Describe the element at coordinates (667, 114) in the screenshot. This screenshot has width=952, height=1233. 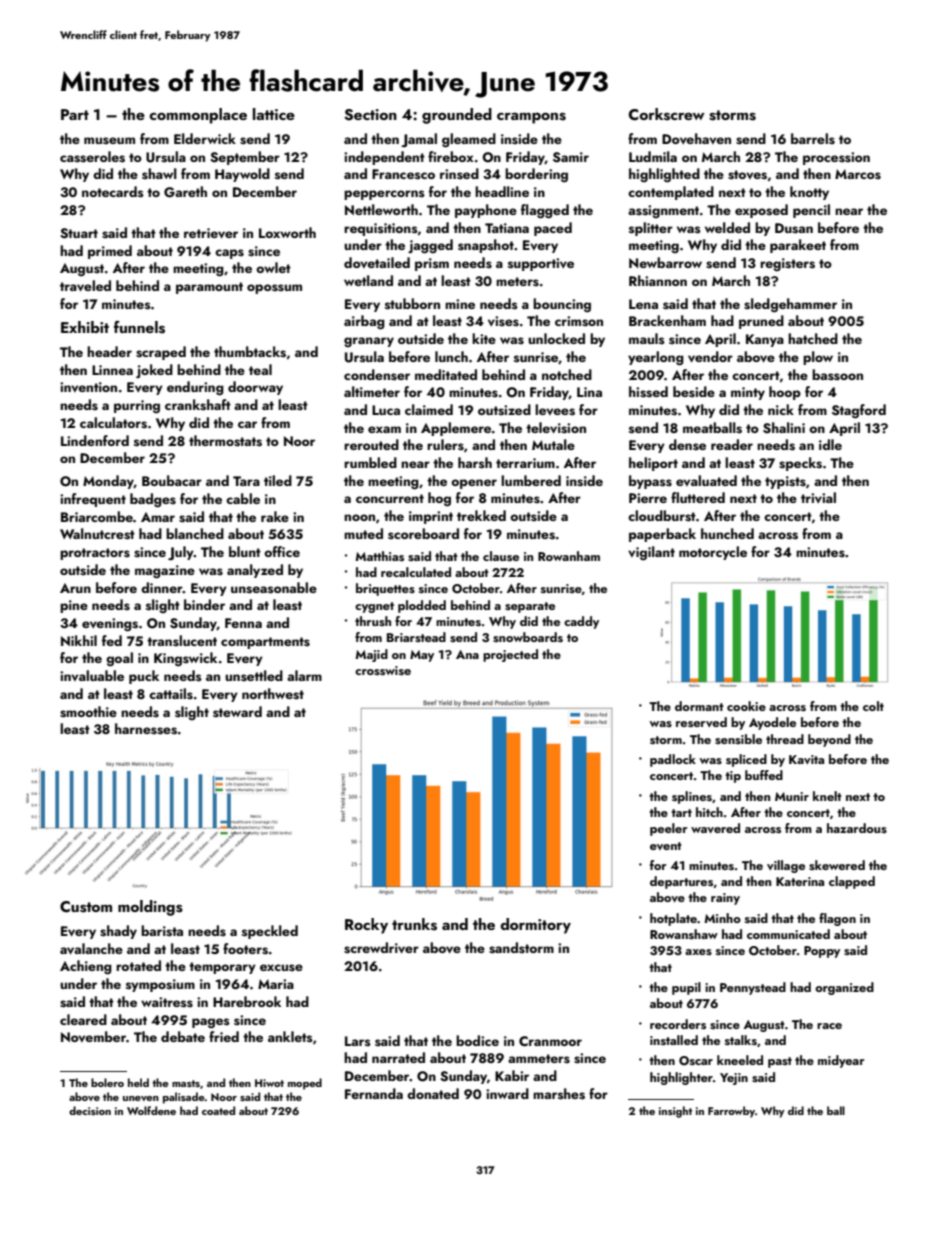
I see `Corkscrew` at that location.
